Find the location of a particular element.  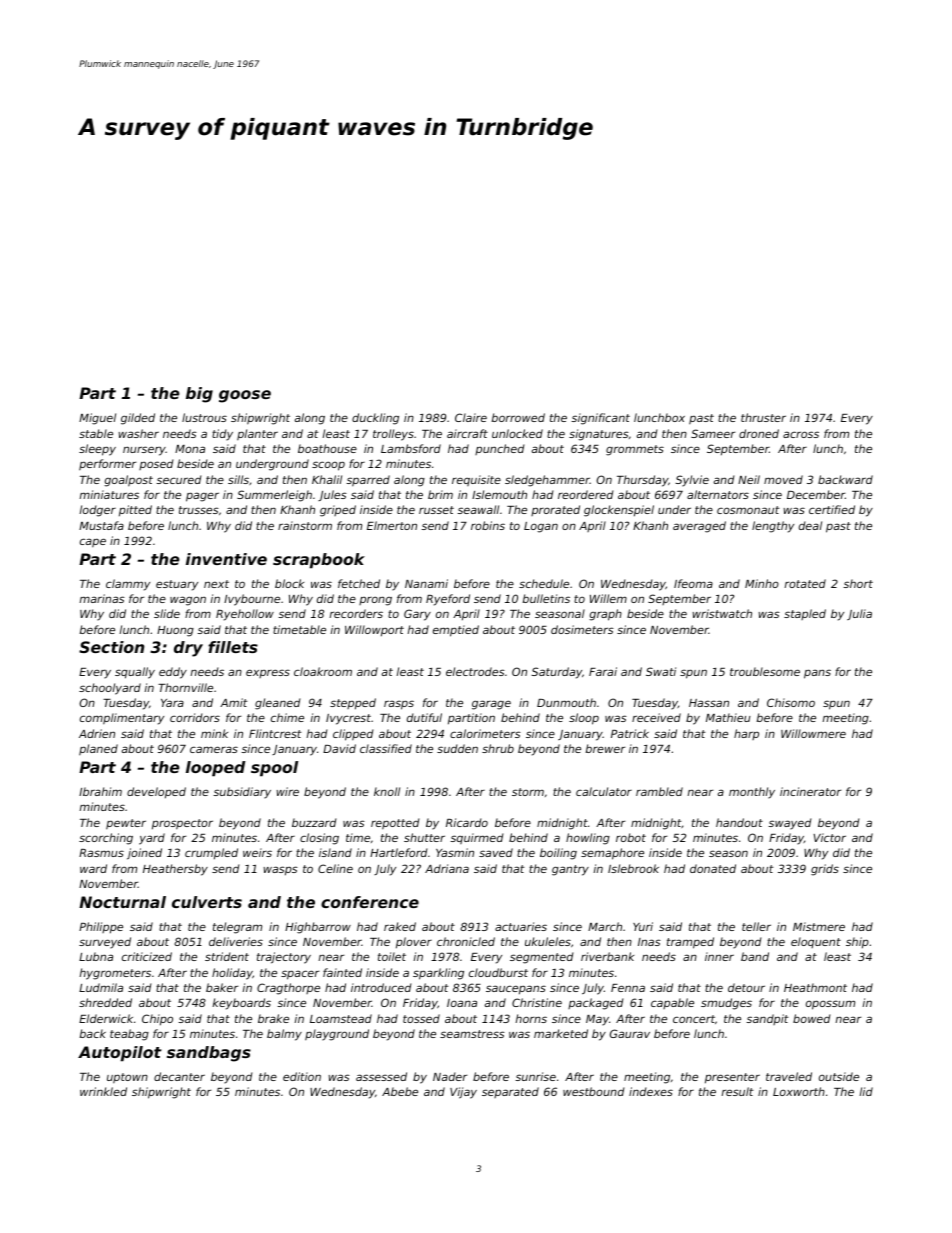

calculator is located at coordinates (604, 791).
